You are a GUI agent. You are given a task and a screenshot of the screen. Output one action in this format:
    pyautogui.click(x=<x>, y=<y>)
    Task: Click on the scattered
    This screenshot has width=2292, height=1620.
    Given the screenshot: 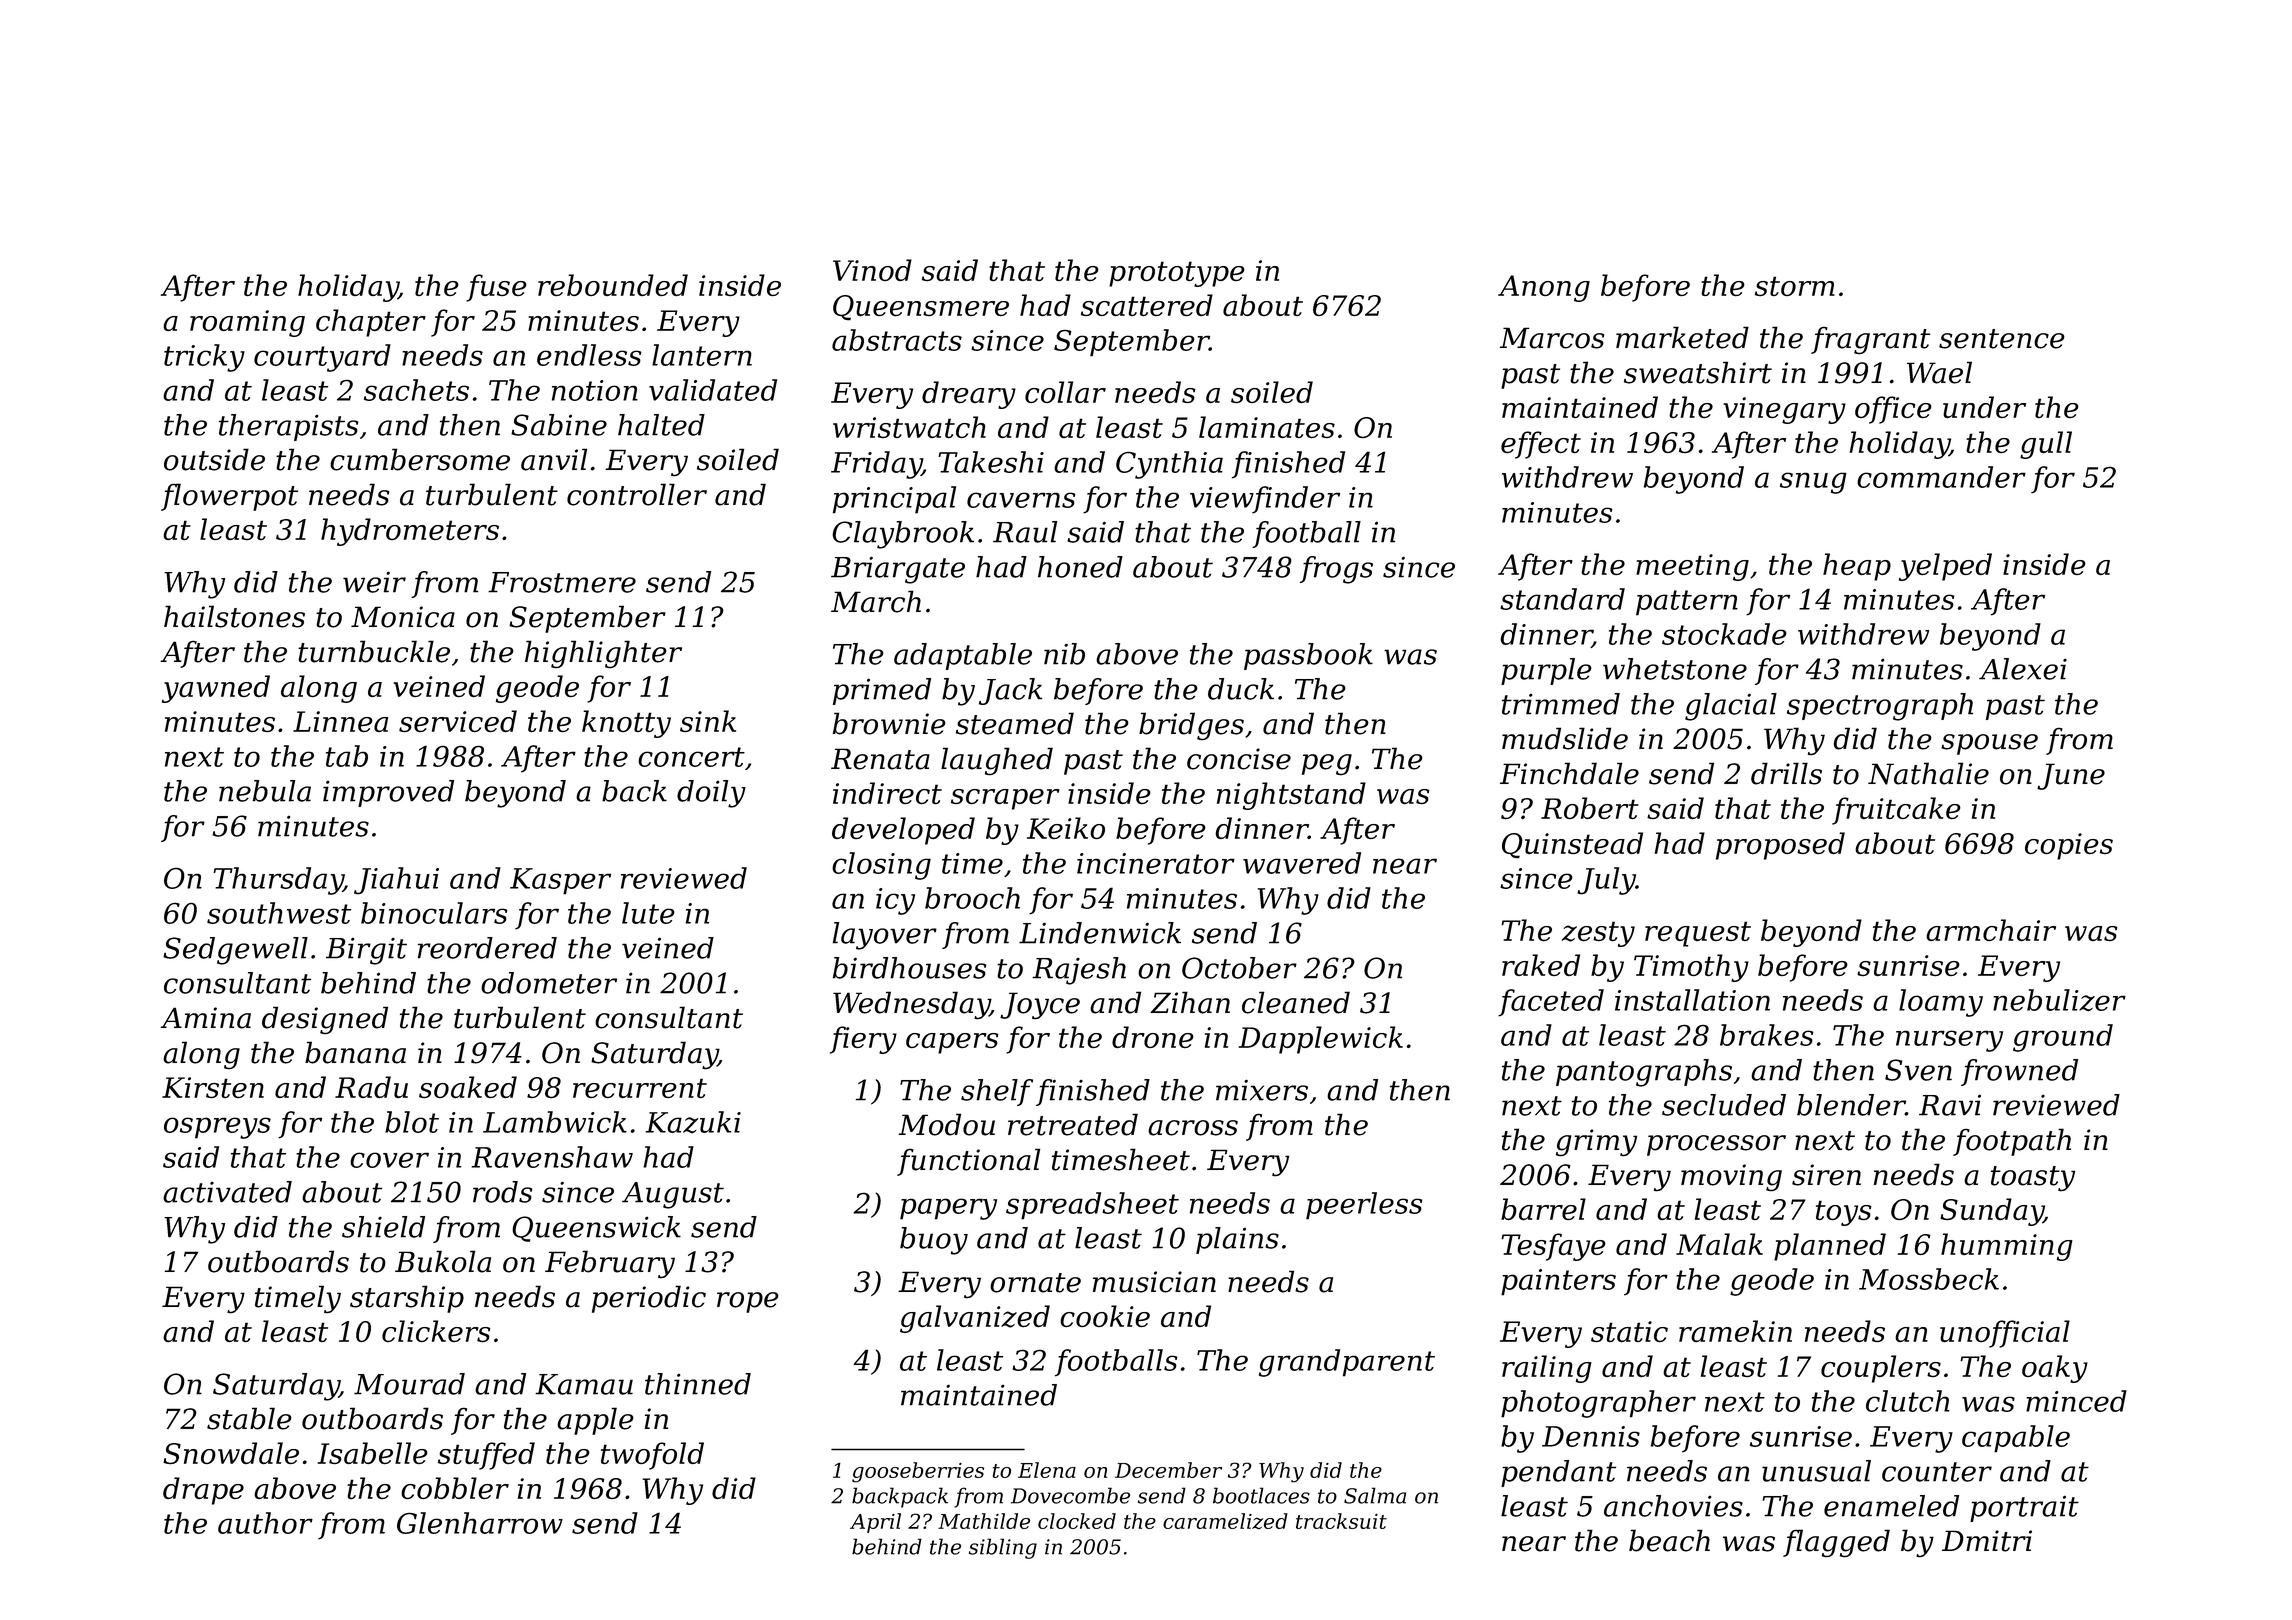 What is the action you would take?
    pyautogui.click(x=1147, y=305)
